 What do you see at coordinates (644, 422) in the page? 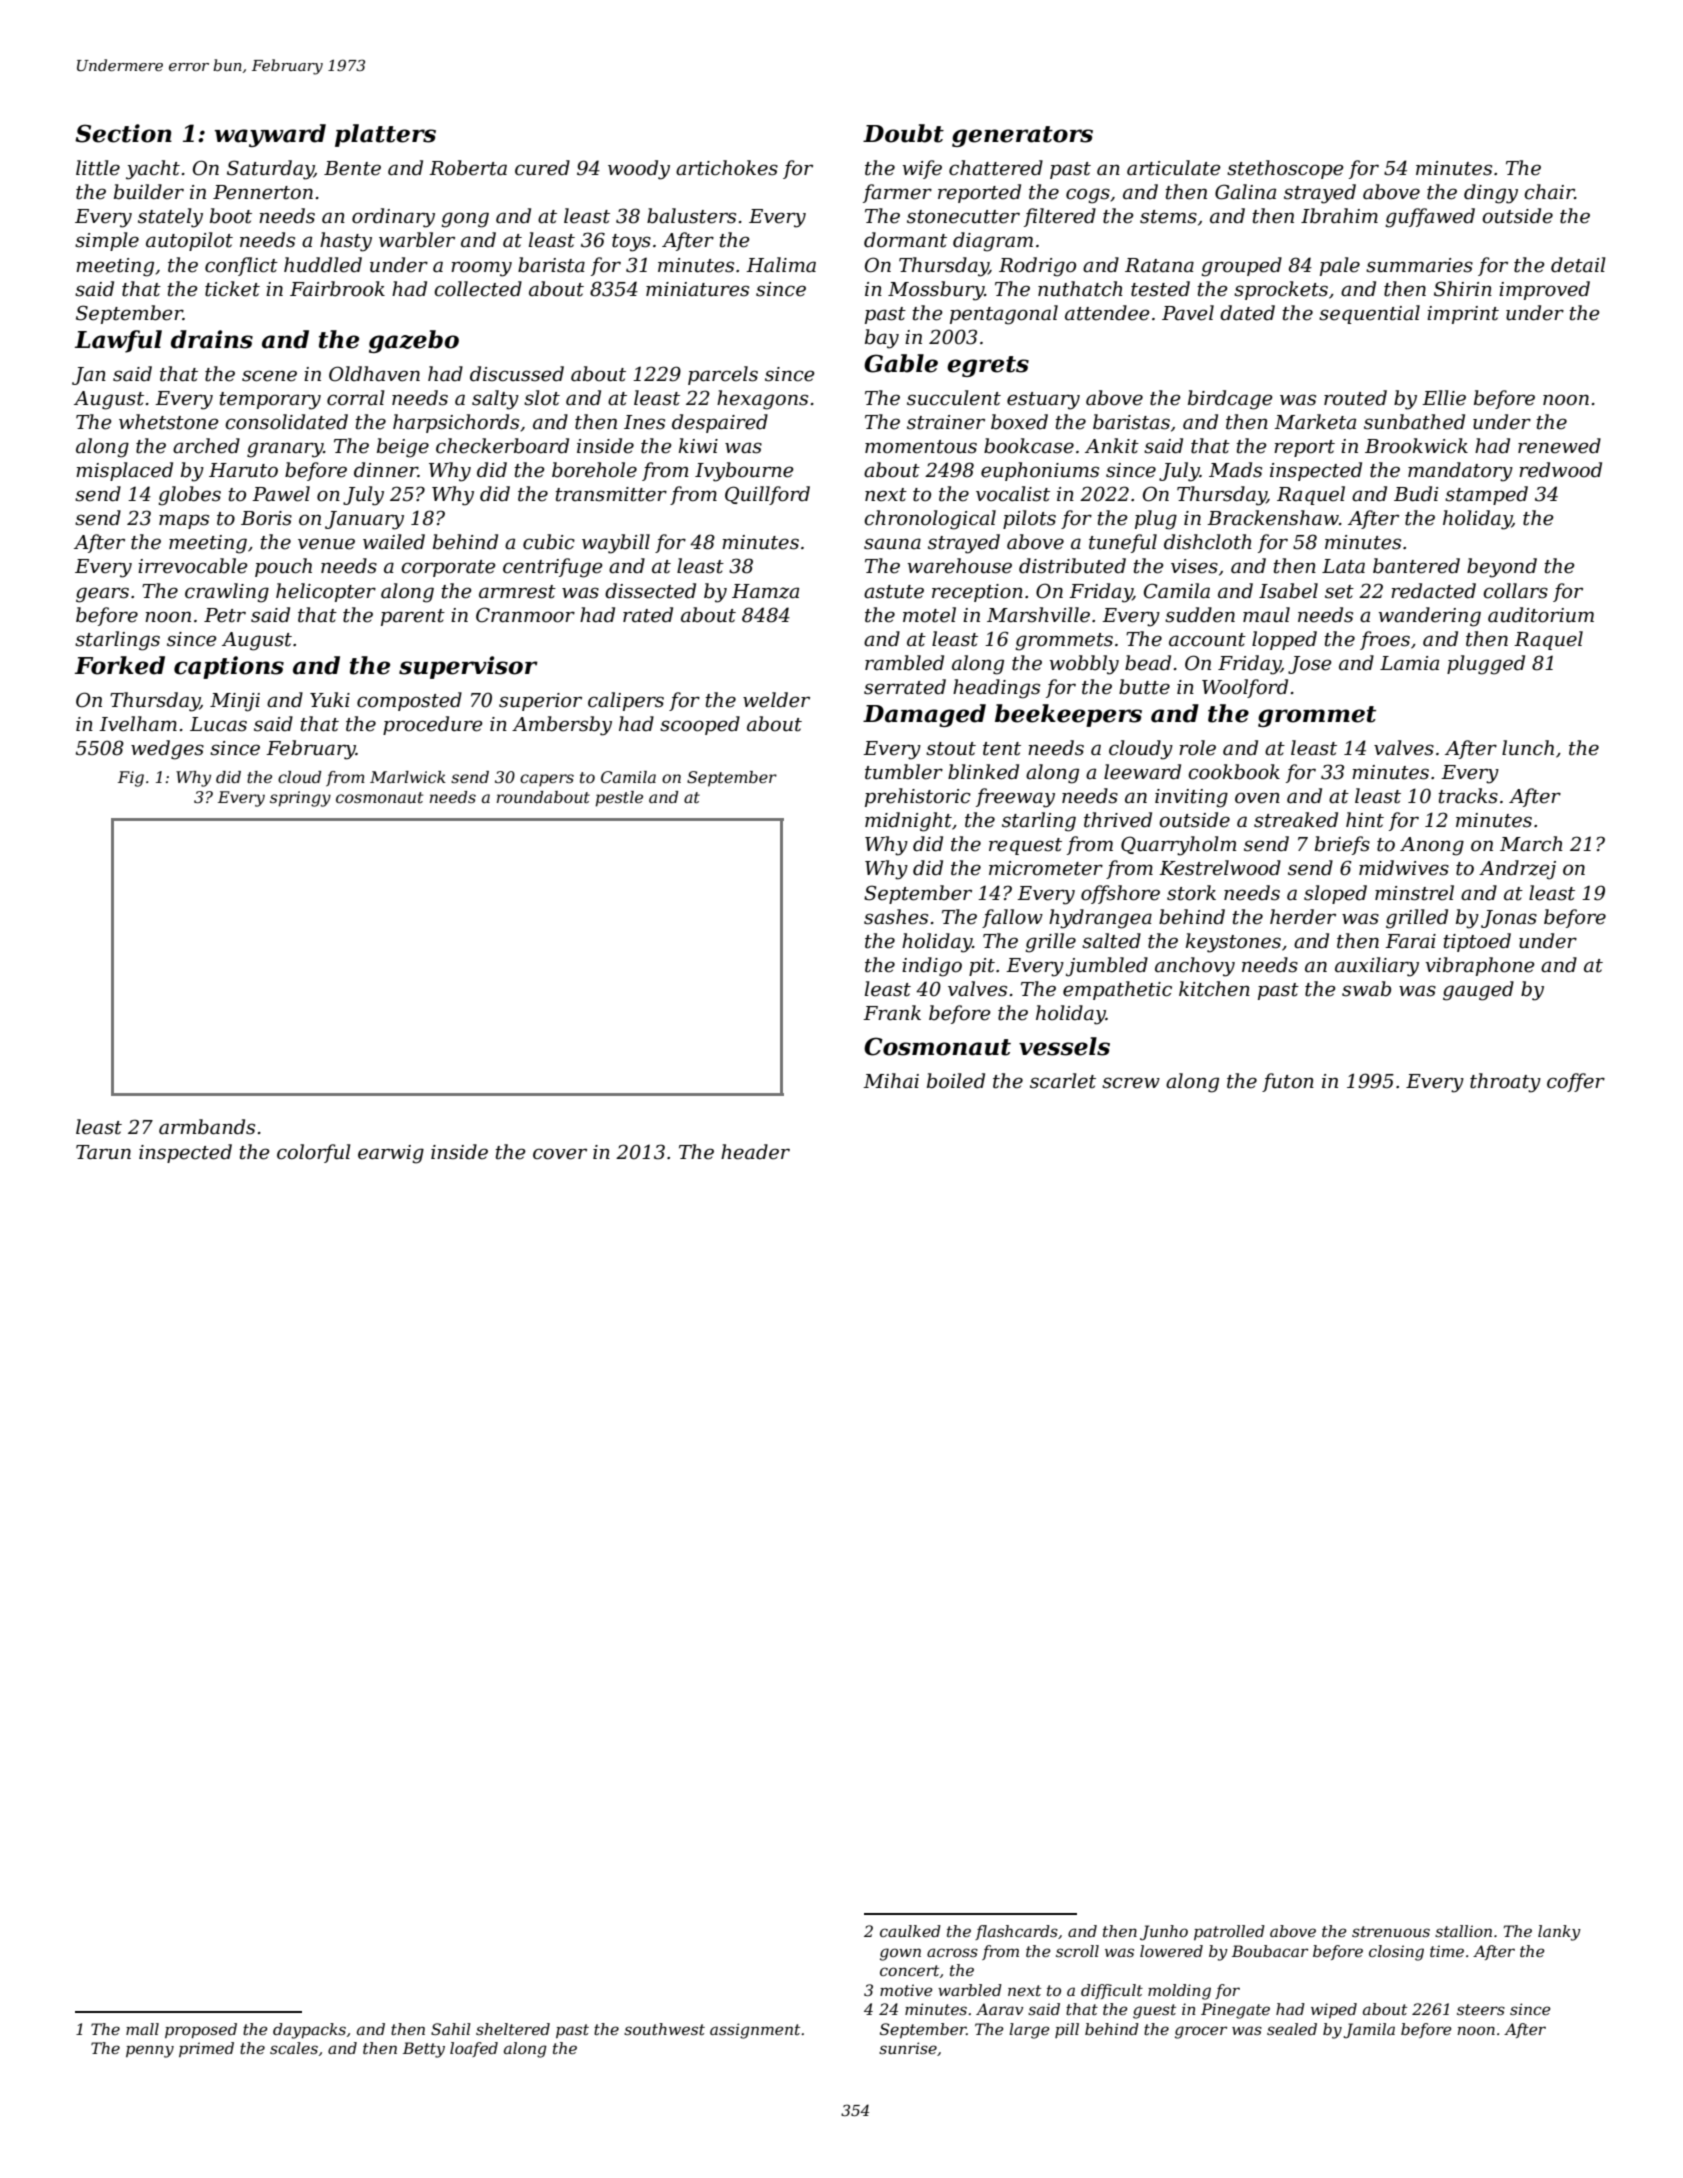
I see `Ines` at bounding box center [644, 422].
